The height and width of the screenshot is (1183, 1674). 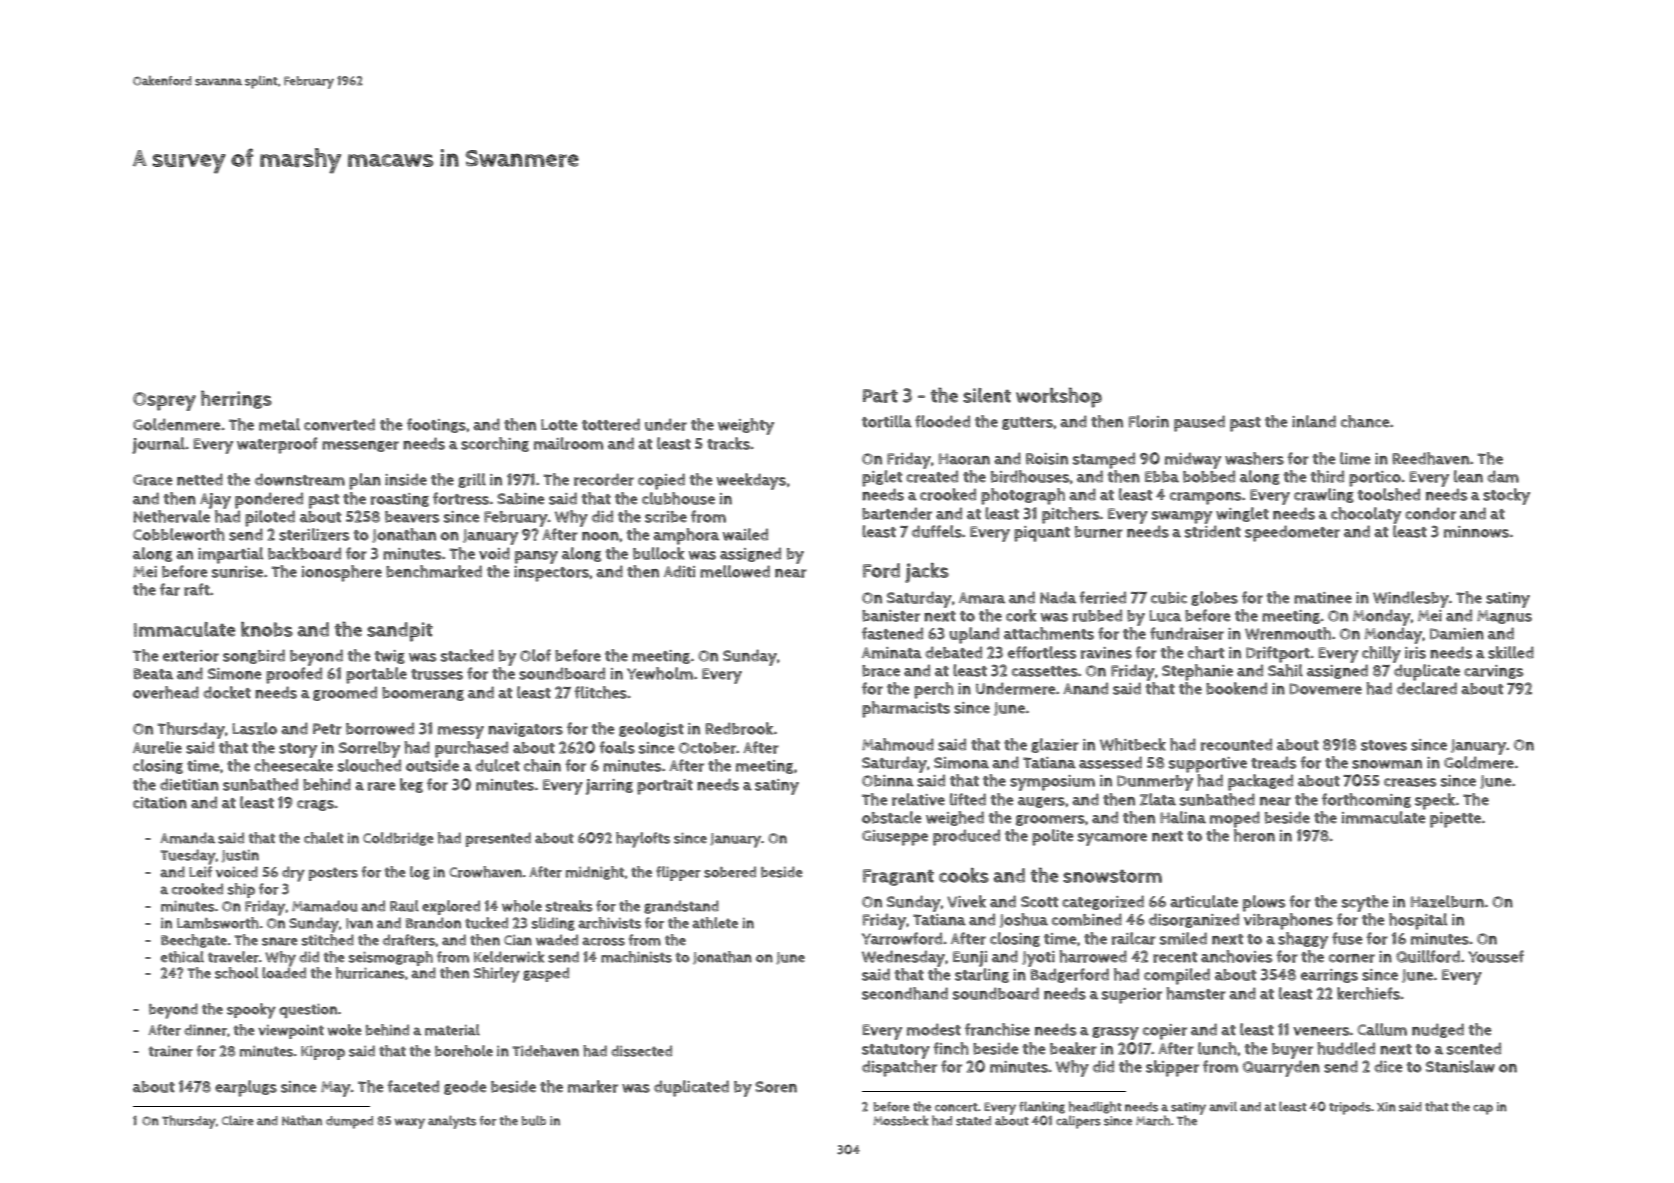 What do you see at coordinates (987, 395) in the screenshot?
I see `silent` at bounding box center [987, 395].
